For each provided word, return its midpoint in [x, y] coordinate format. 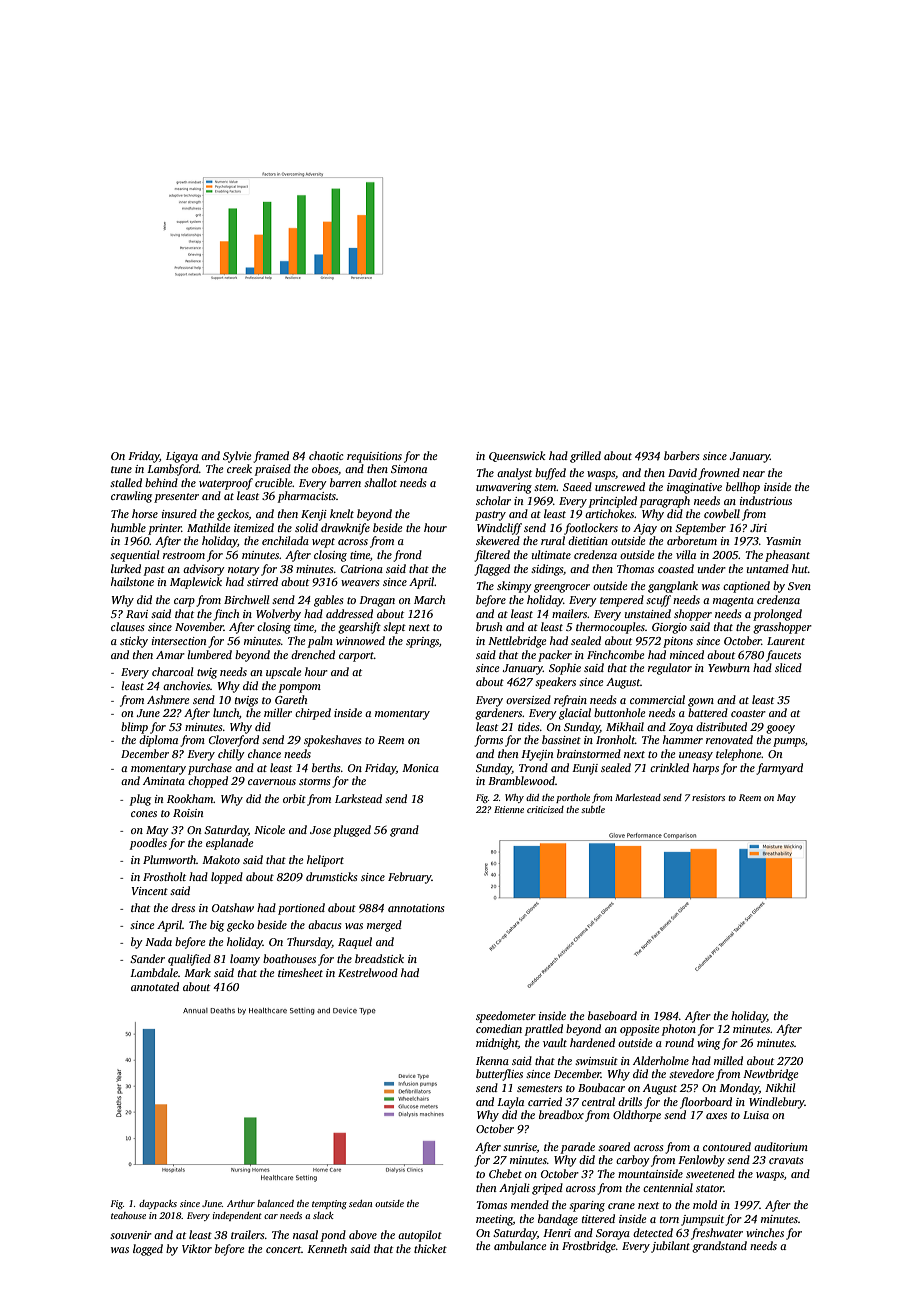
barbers [681, 455]
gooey [780, 729]
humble [128, 527]
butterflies [499, 1075]
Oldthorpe [637, 1116]
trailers [247, 1234]
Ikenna [492, 1060]
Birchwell [246, 599]
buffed [550, 474]
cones [144, 814]
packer [555, 656]
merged [384, 926]
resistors [708, 797]
